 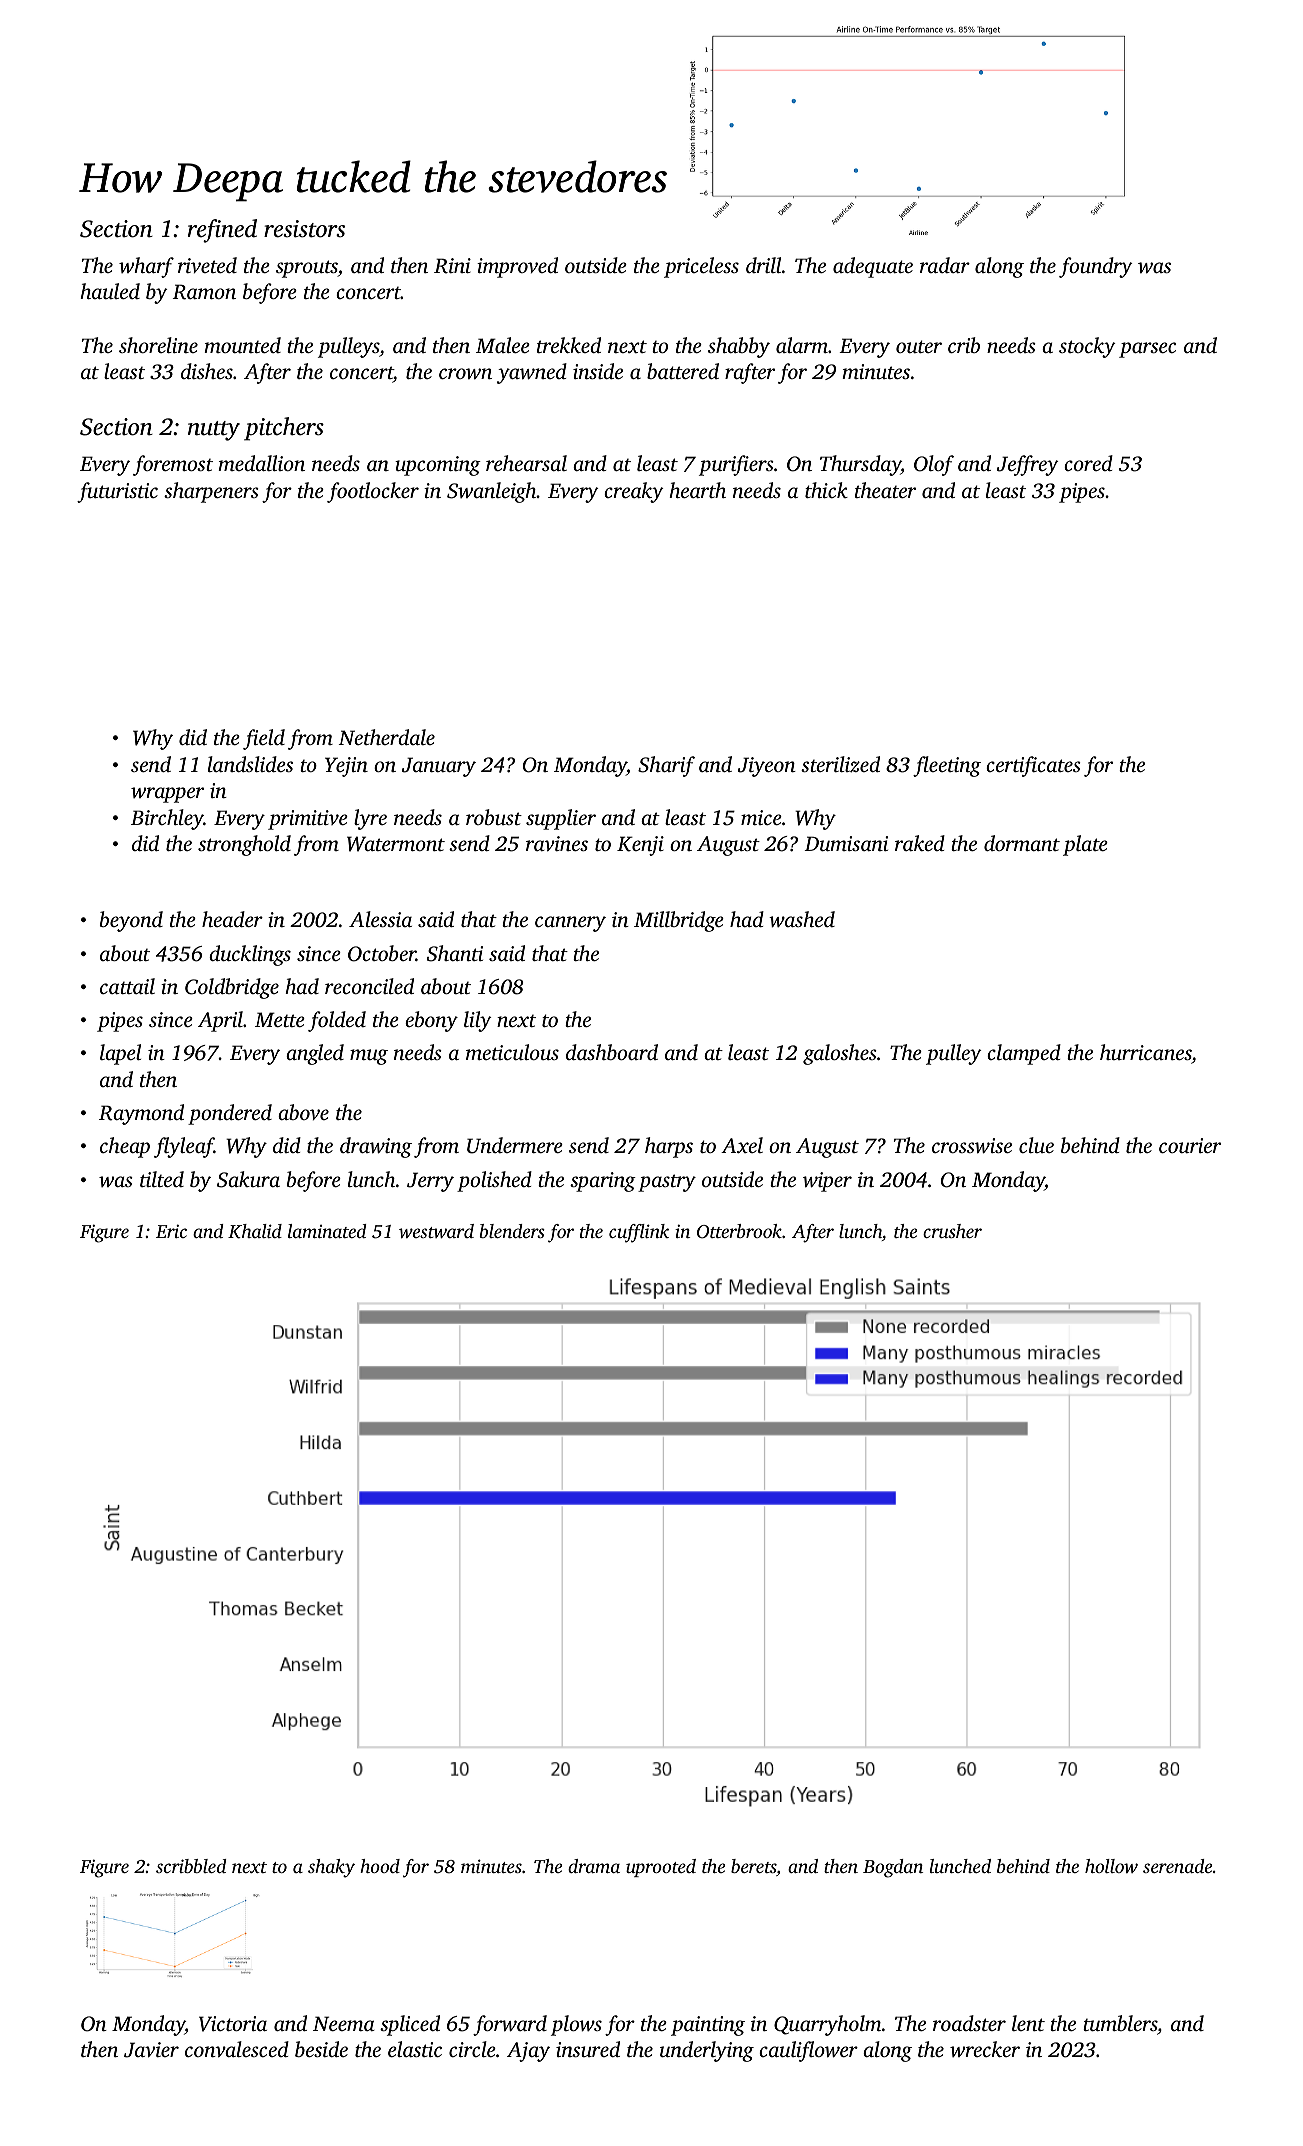 What do you see at coordinates (639, 1233) in the document?
I see `cufflink` at bounding box center [639, 1233].
